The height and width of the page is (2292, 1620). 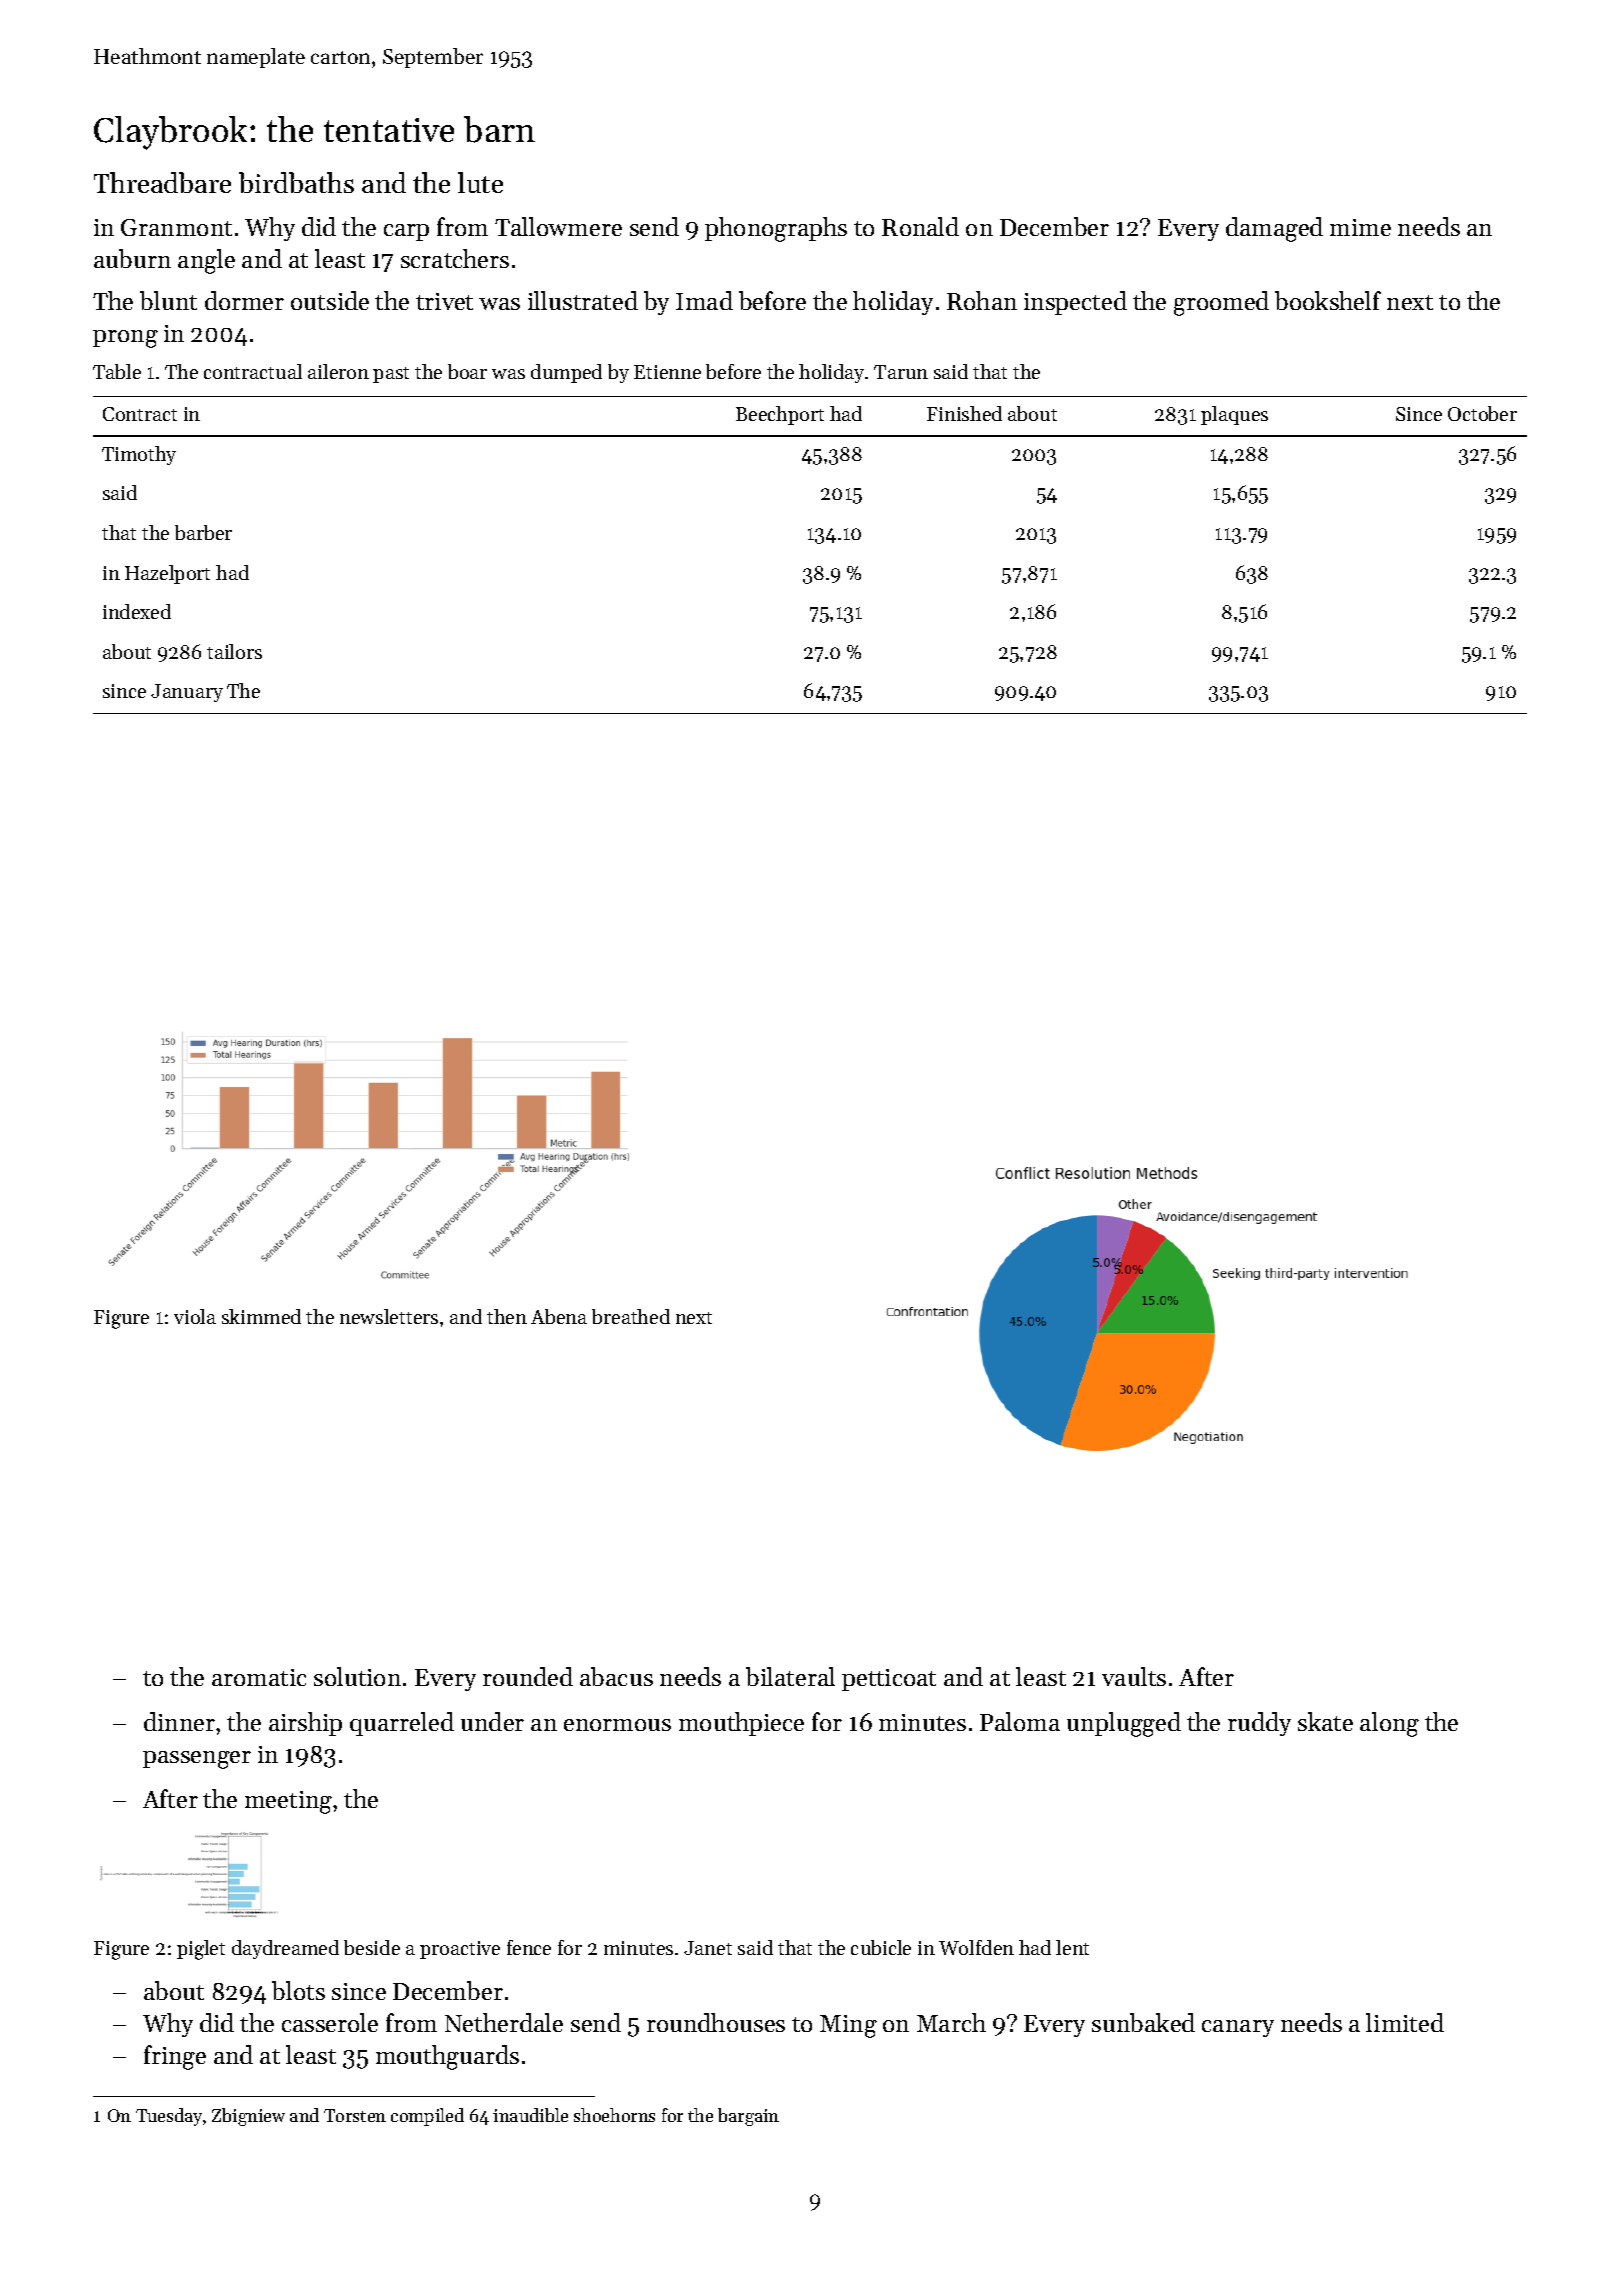 I want to click on Finished, so click(x=964, y=413).
